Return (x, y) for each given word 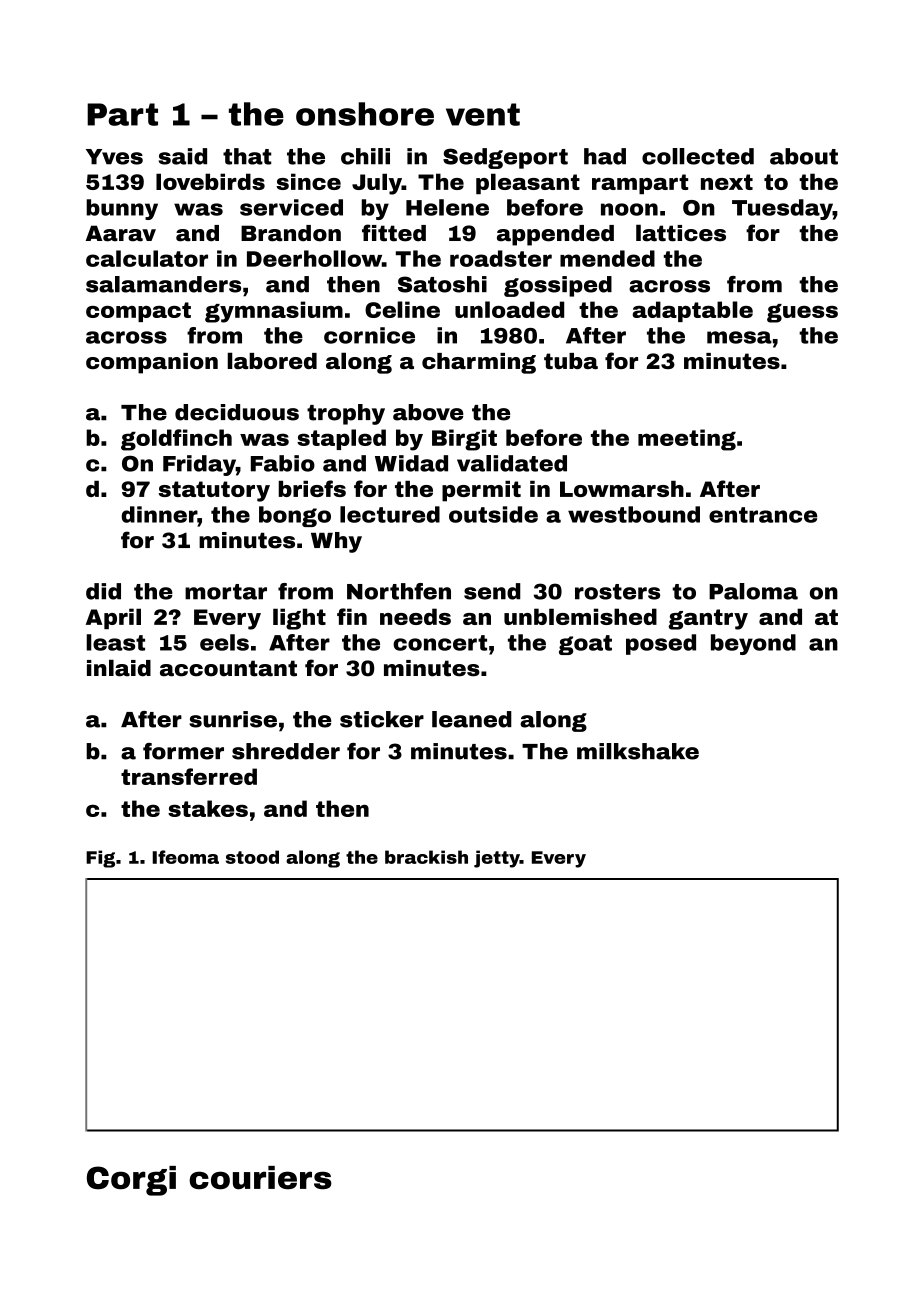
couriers (260, 1178)
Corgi (131, 1181)
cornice (369, 335)
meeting (687, 440)
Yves (114, 157)
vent (483, 114)
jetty (497, 859)
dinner (159, 514)
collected (698, 156)
